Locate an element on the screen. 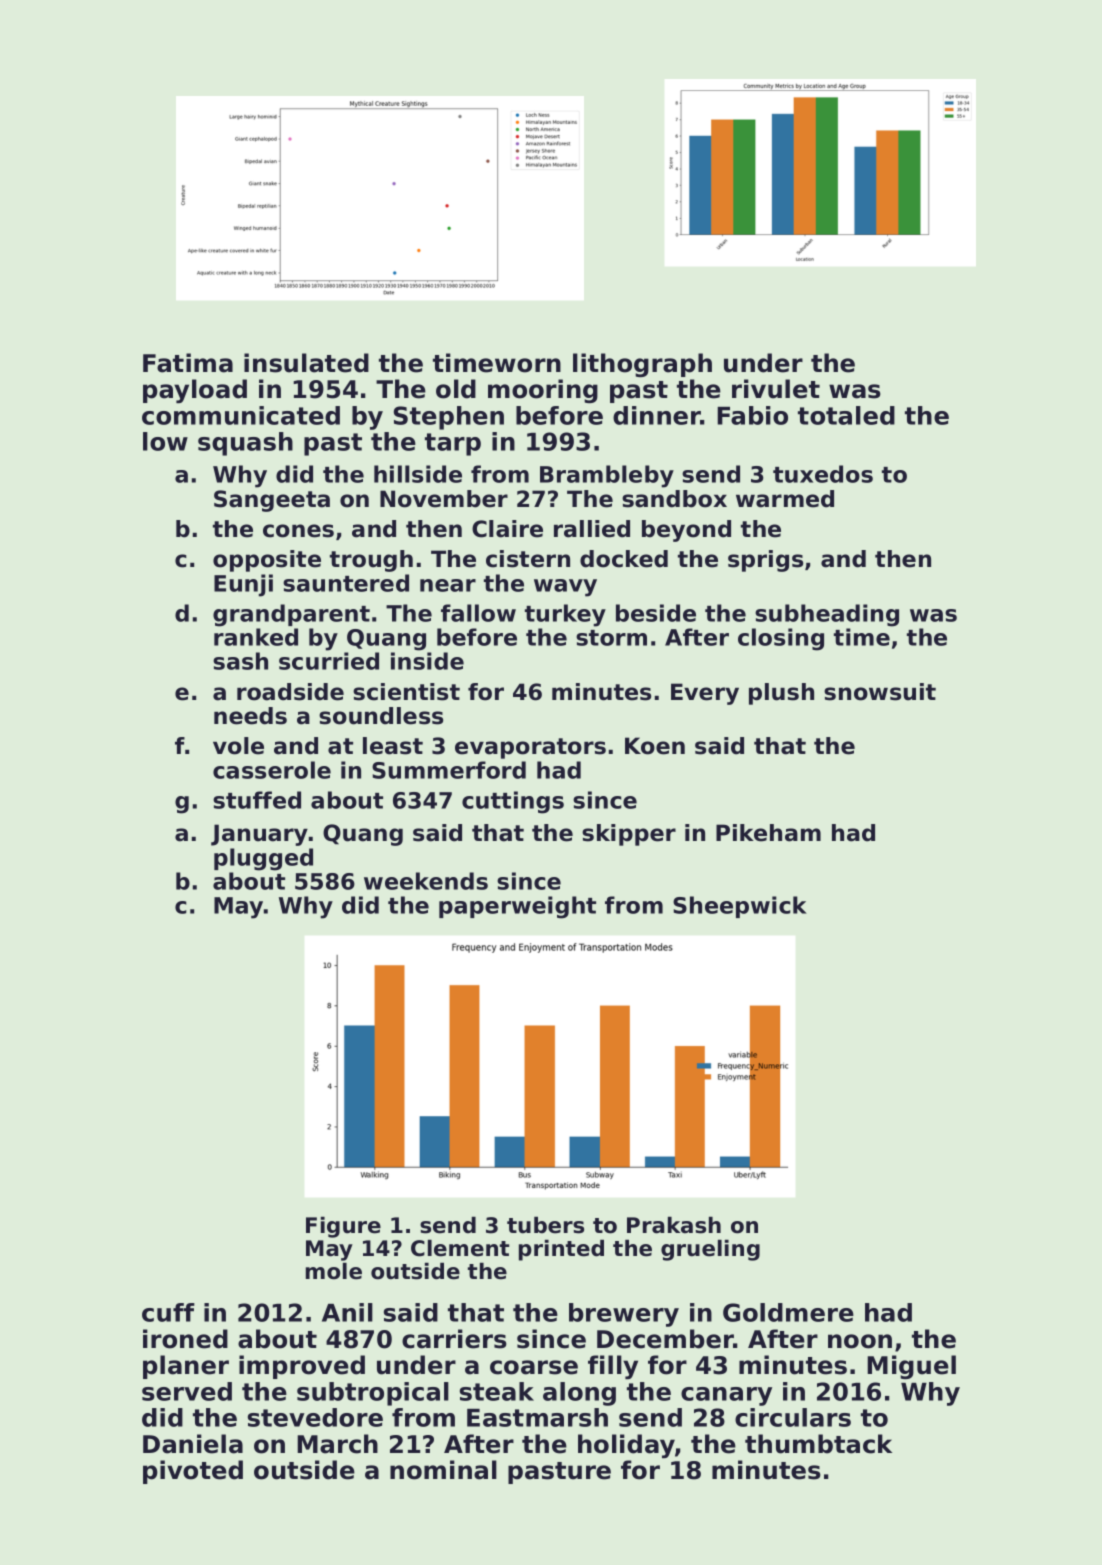 The image size is (1102, 1565). rivulet is located at coordinates (776, 389).
